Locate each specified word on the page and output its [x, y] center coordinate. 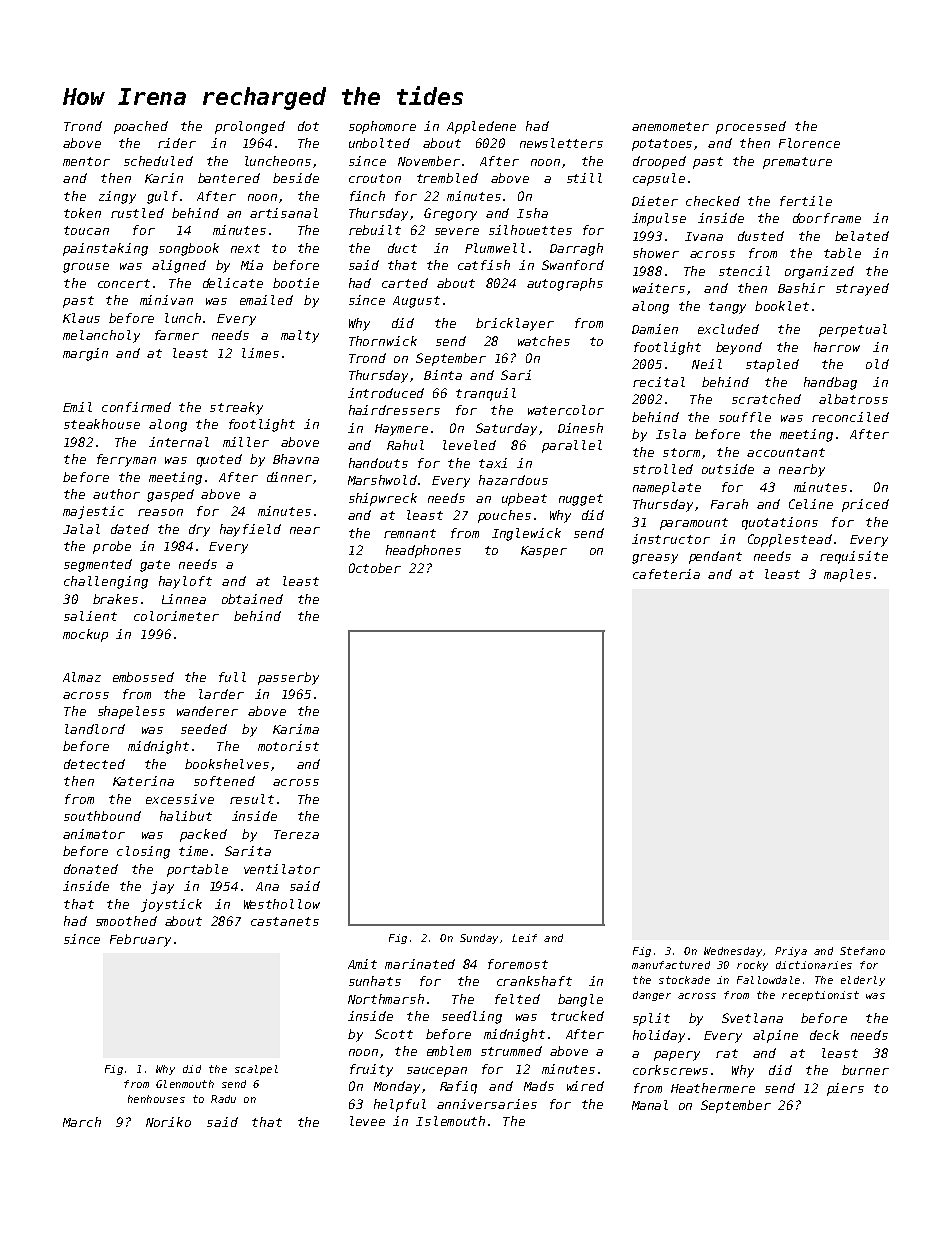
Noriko [168, 1122]
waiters [659, 288]
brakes [115, 599]
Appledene [481, 127]
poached [141, 127]
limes [260, 353]
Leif [524, 938]
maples [847, 575]
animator [94, 834]
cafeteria [666, 574]
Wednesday [733, 952]
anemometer [670, 126]
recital [659, 382]
